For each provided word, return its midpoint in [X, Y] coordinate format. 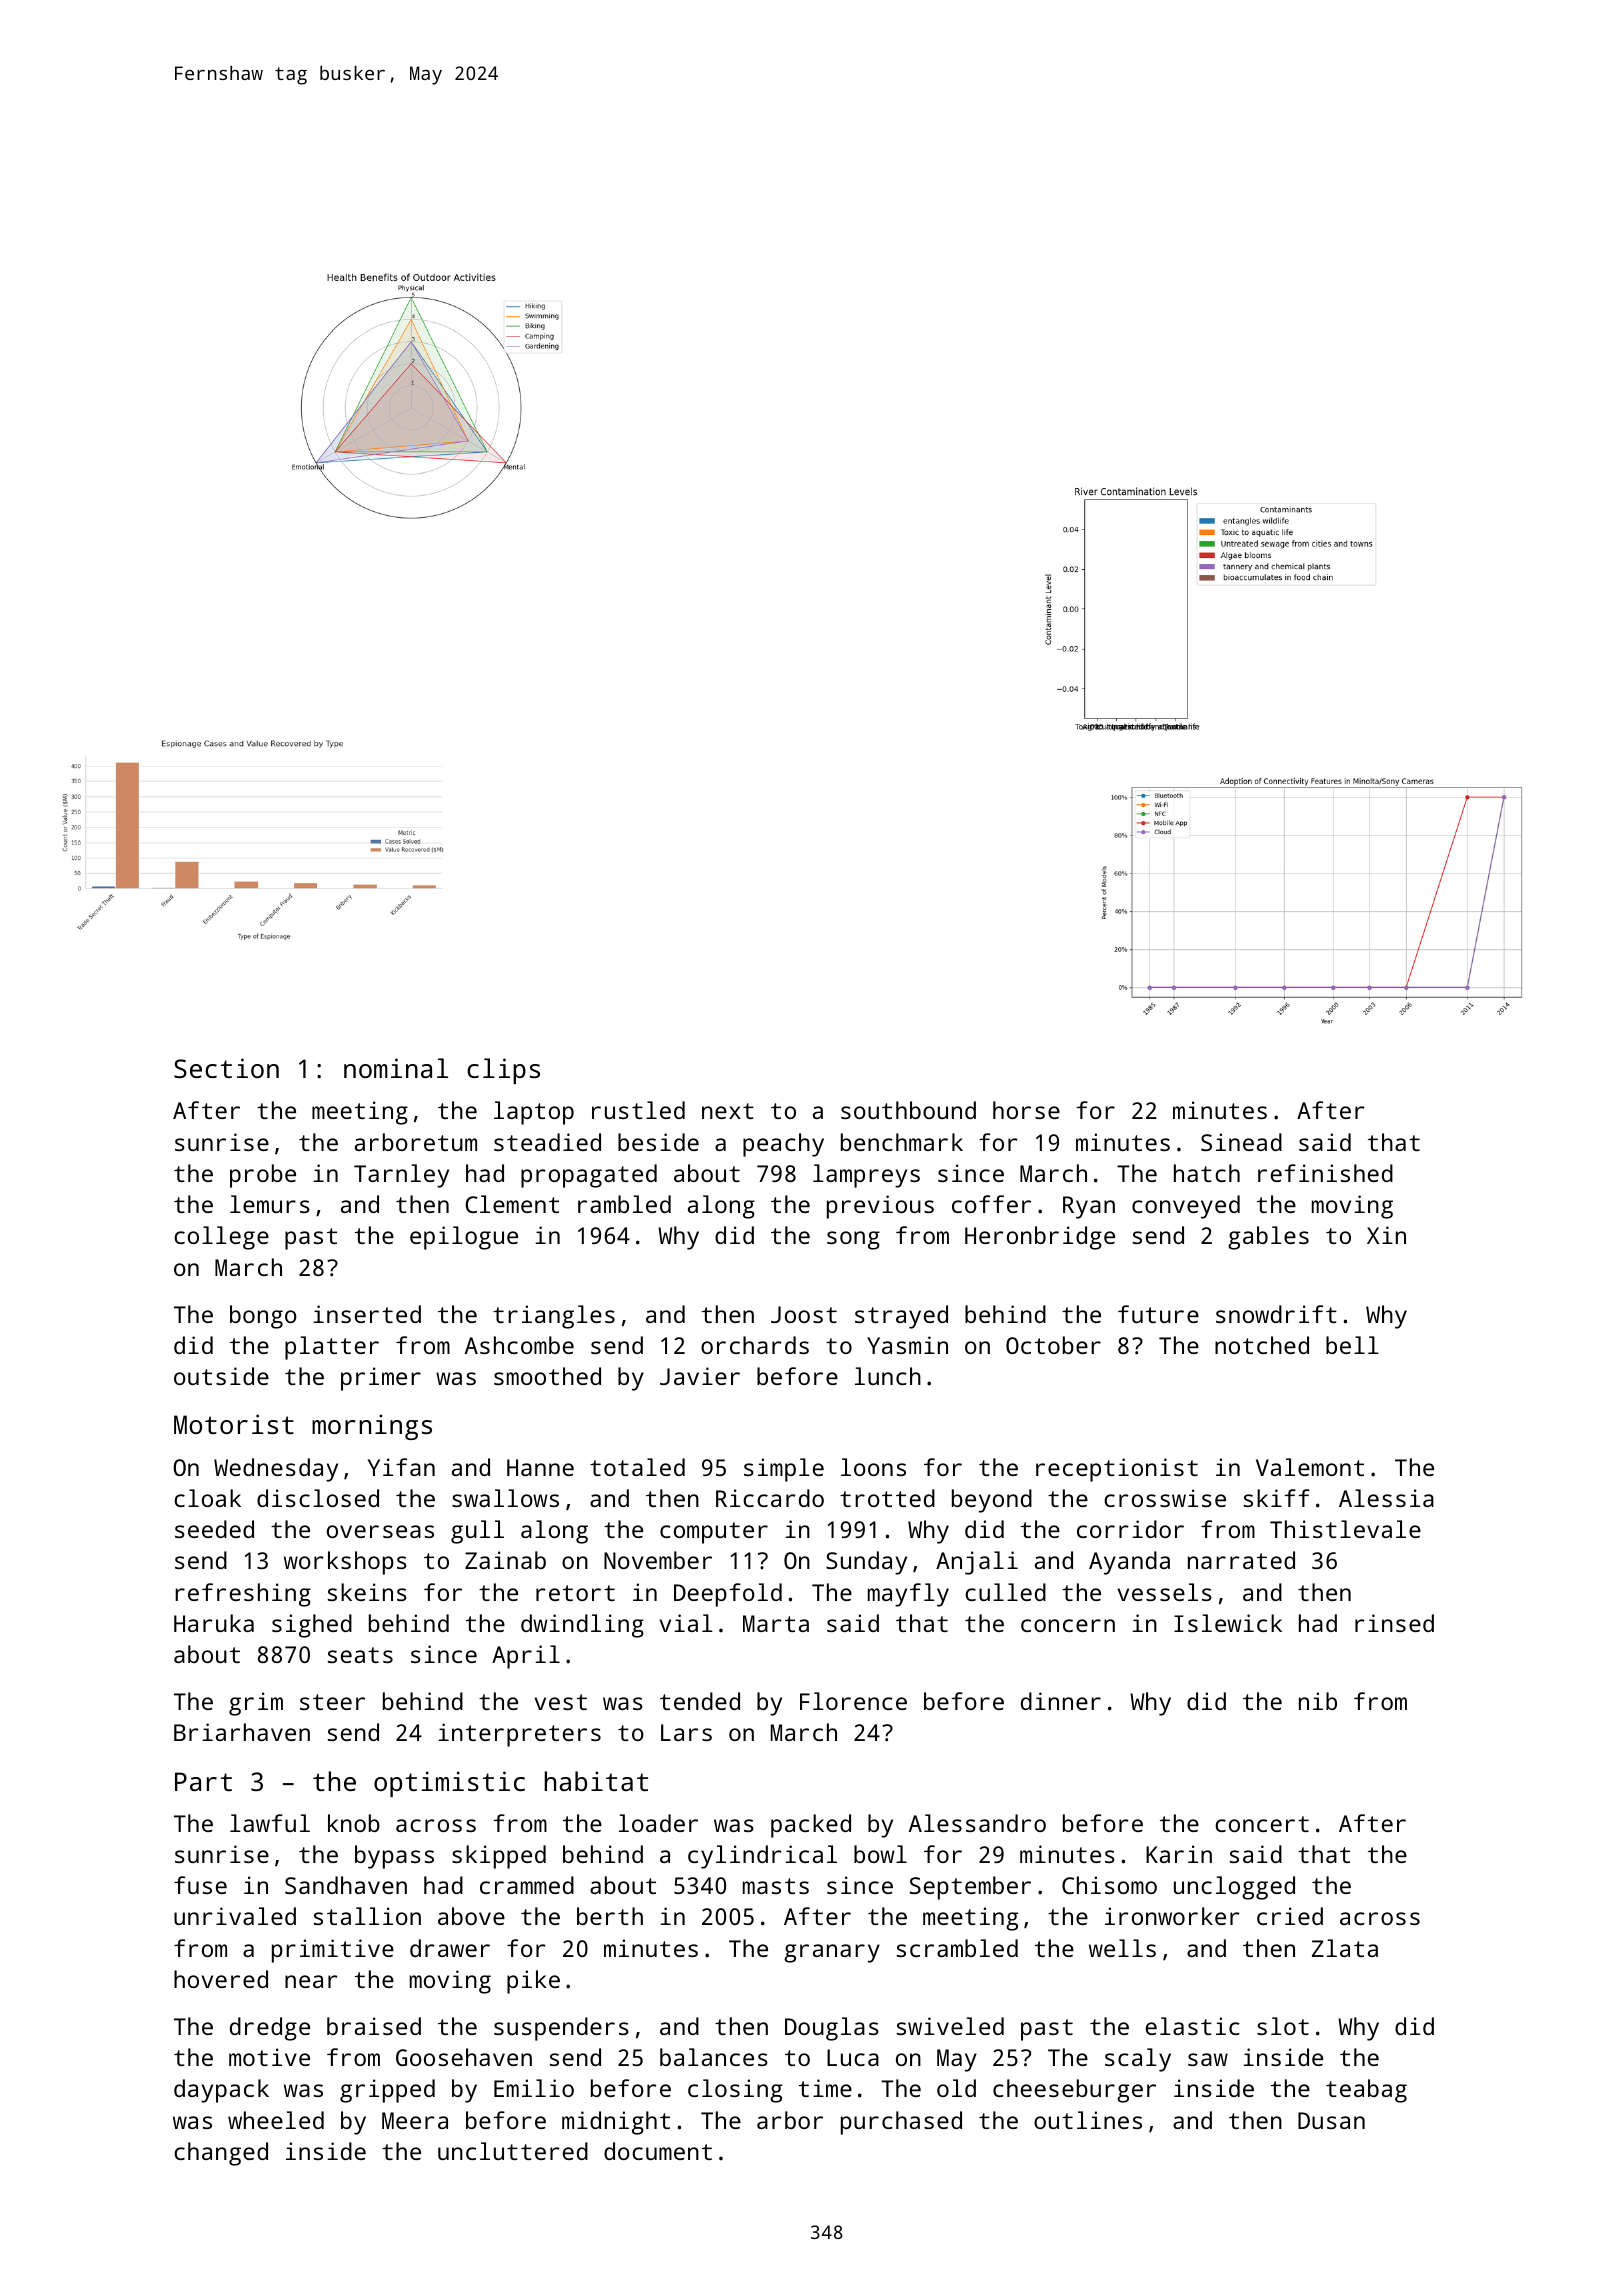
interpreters [519, 1735]
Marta [776, 1623]
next [728, 1111]
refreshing [243, 1595]
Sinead [1241, 1142]
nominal [396, 1068]
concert [1262, 1824]
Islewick [1228, 1623]
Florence [853, 1701]
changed [221, 2154]
